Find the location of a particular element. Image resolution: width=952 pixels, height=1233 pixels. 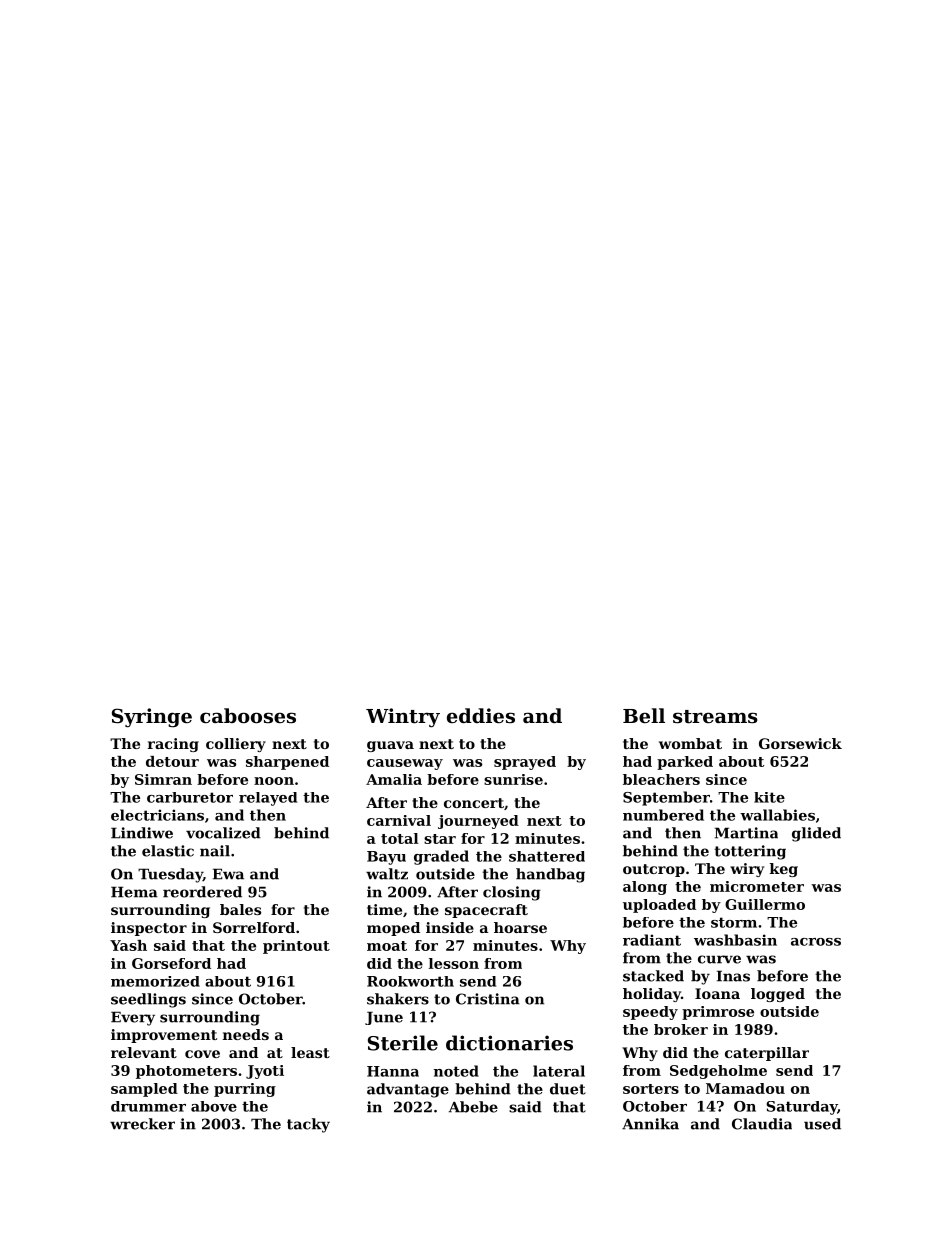

Simran is located at coordinates (163, 779).
